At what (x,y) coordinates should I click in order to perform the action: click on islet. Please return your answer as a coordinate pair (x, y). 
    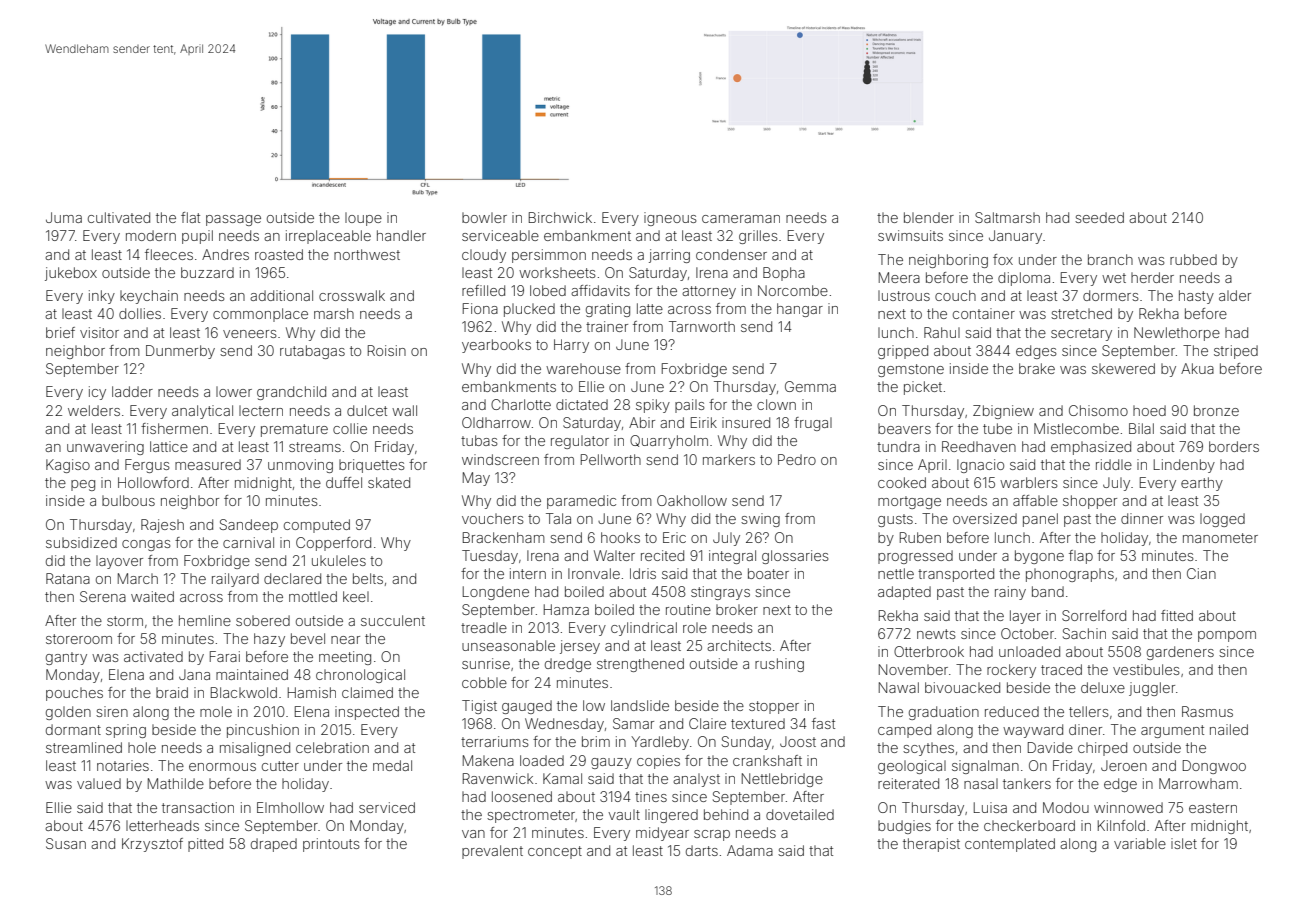
    Looking at the image, I should click on (1184, 843).
